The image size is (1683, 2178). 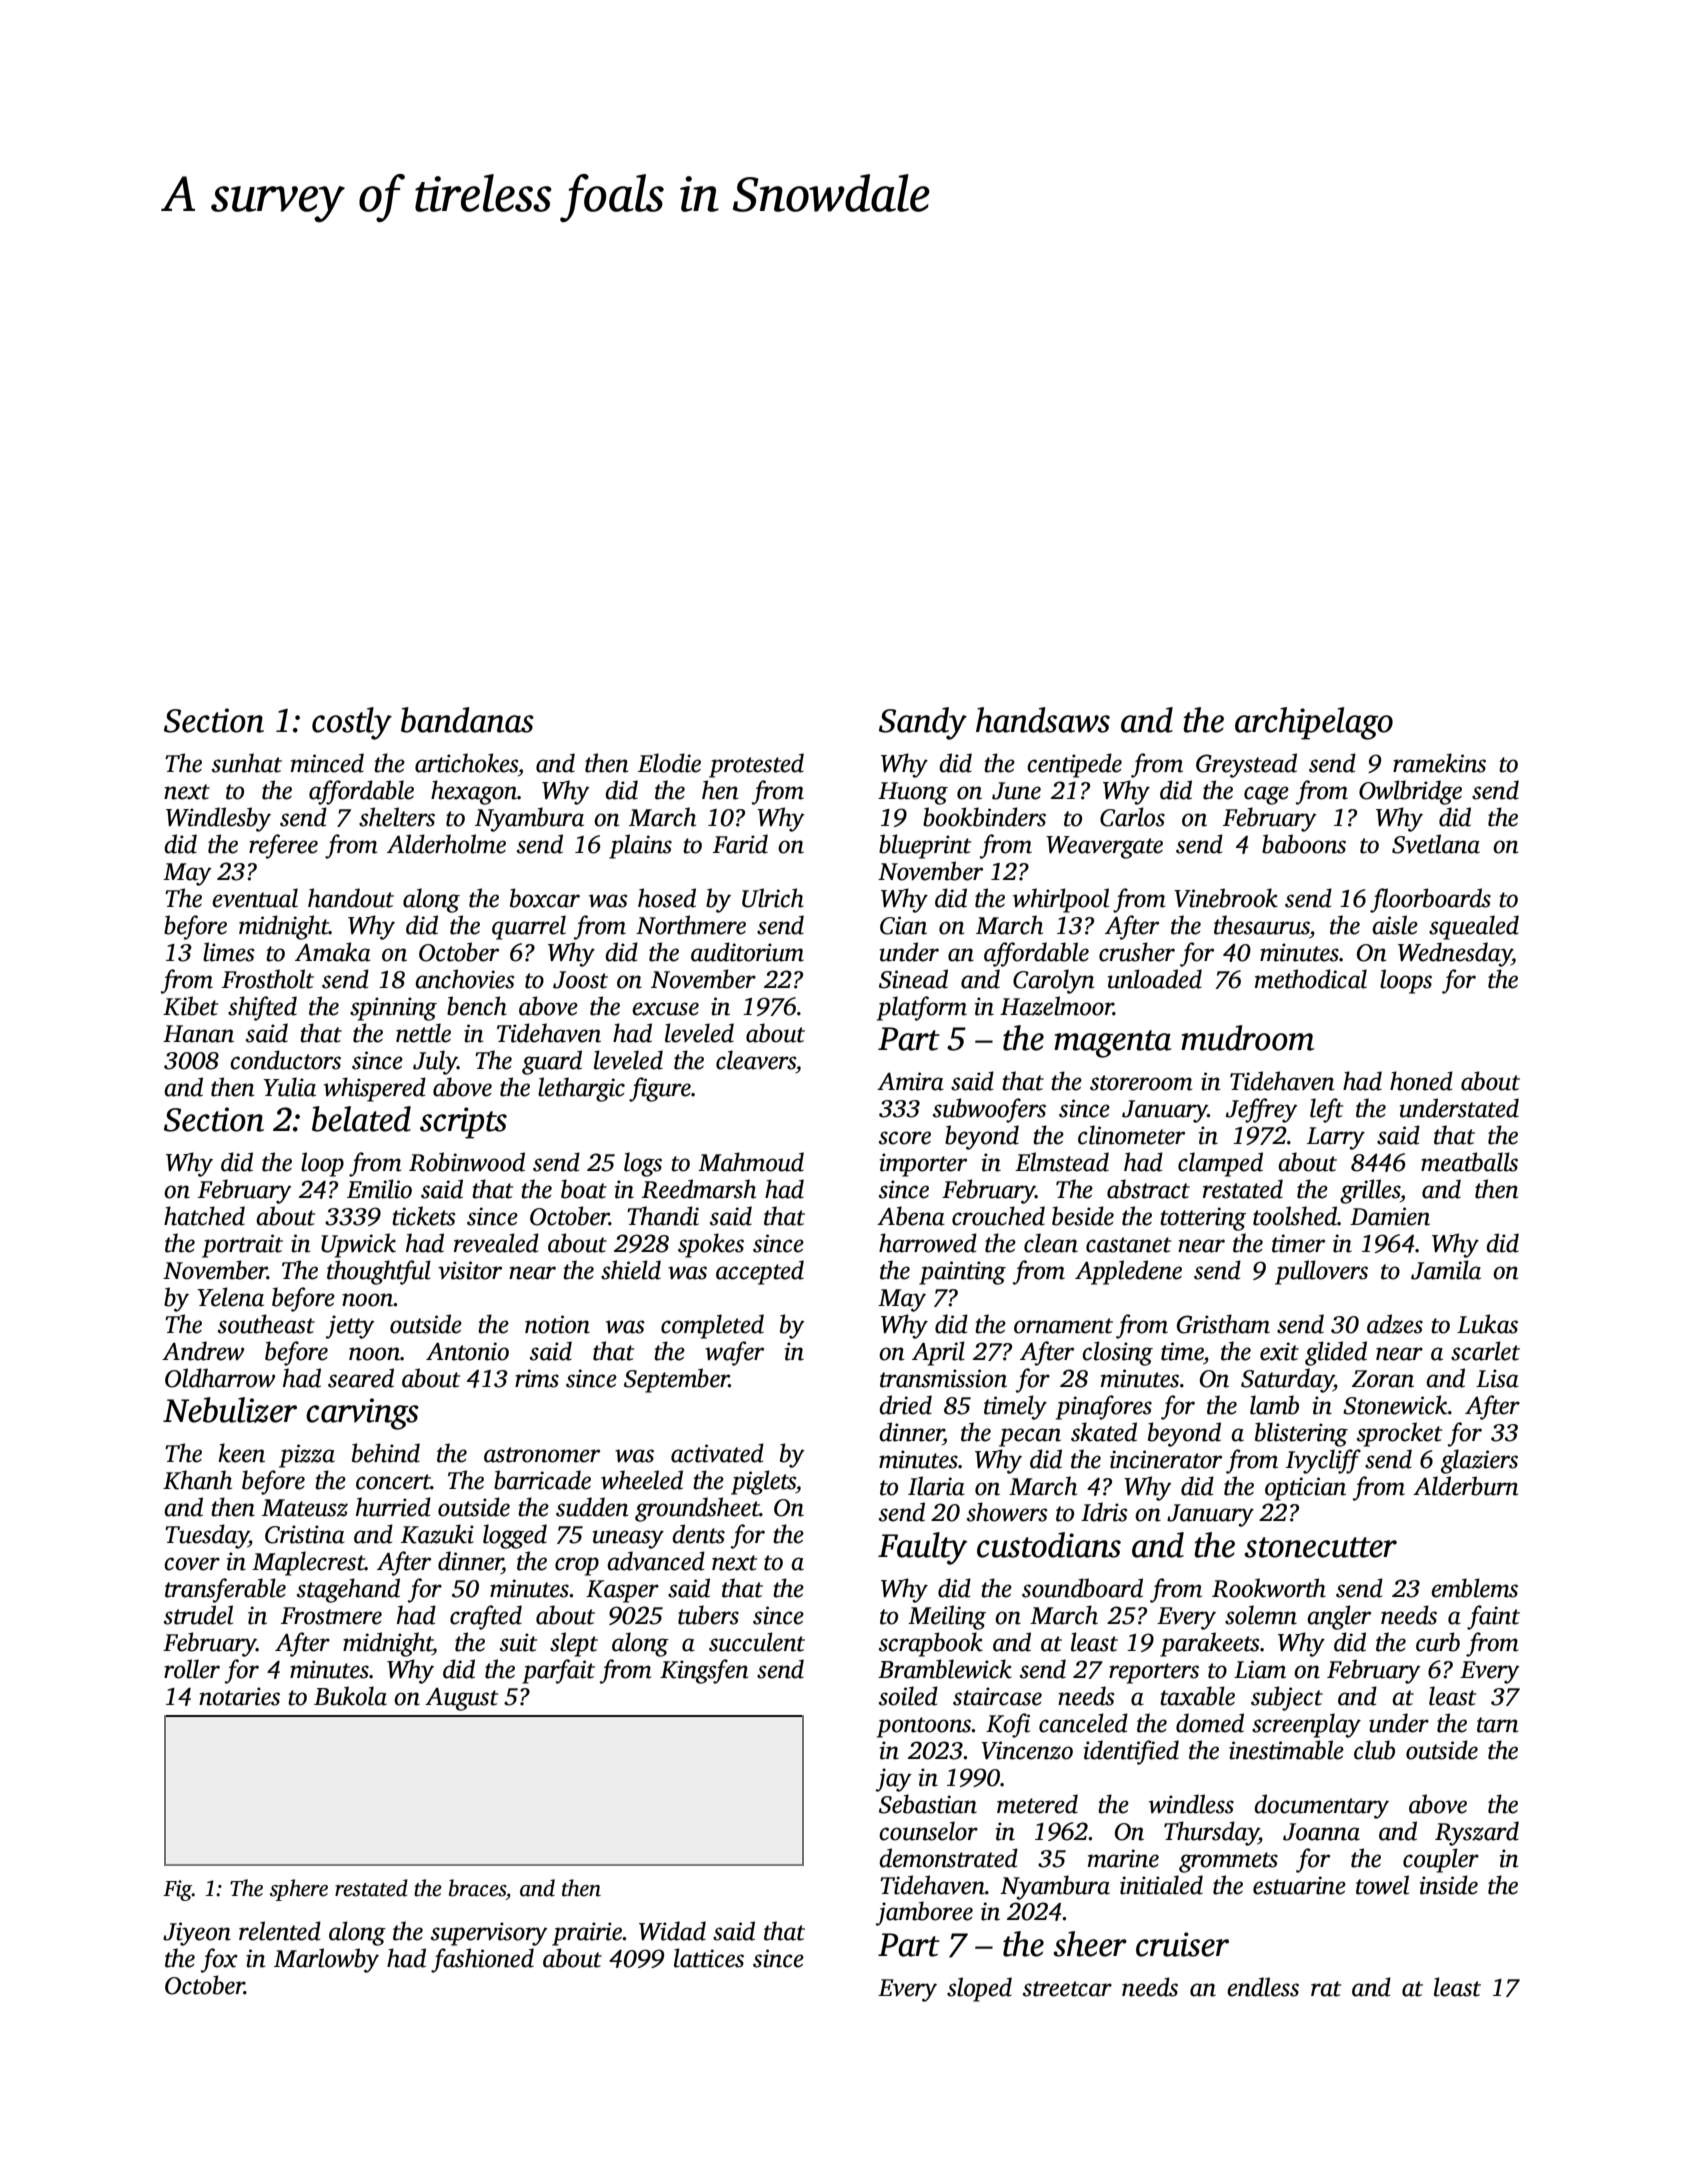 I want to click on pizza, so click(x=307, y=1456).
